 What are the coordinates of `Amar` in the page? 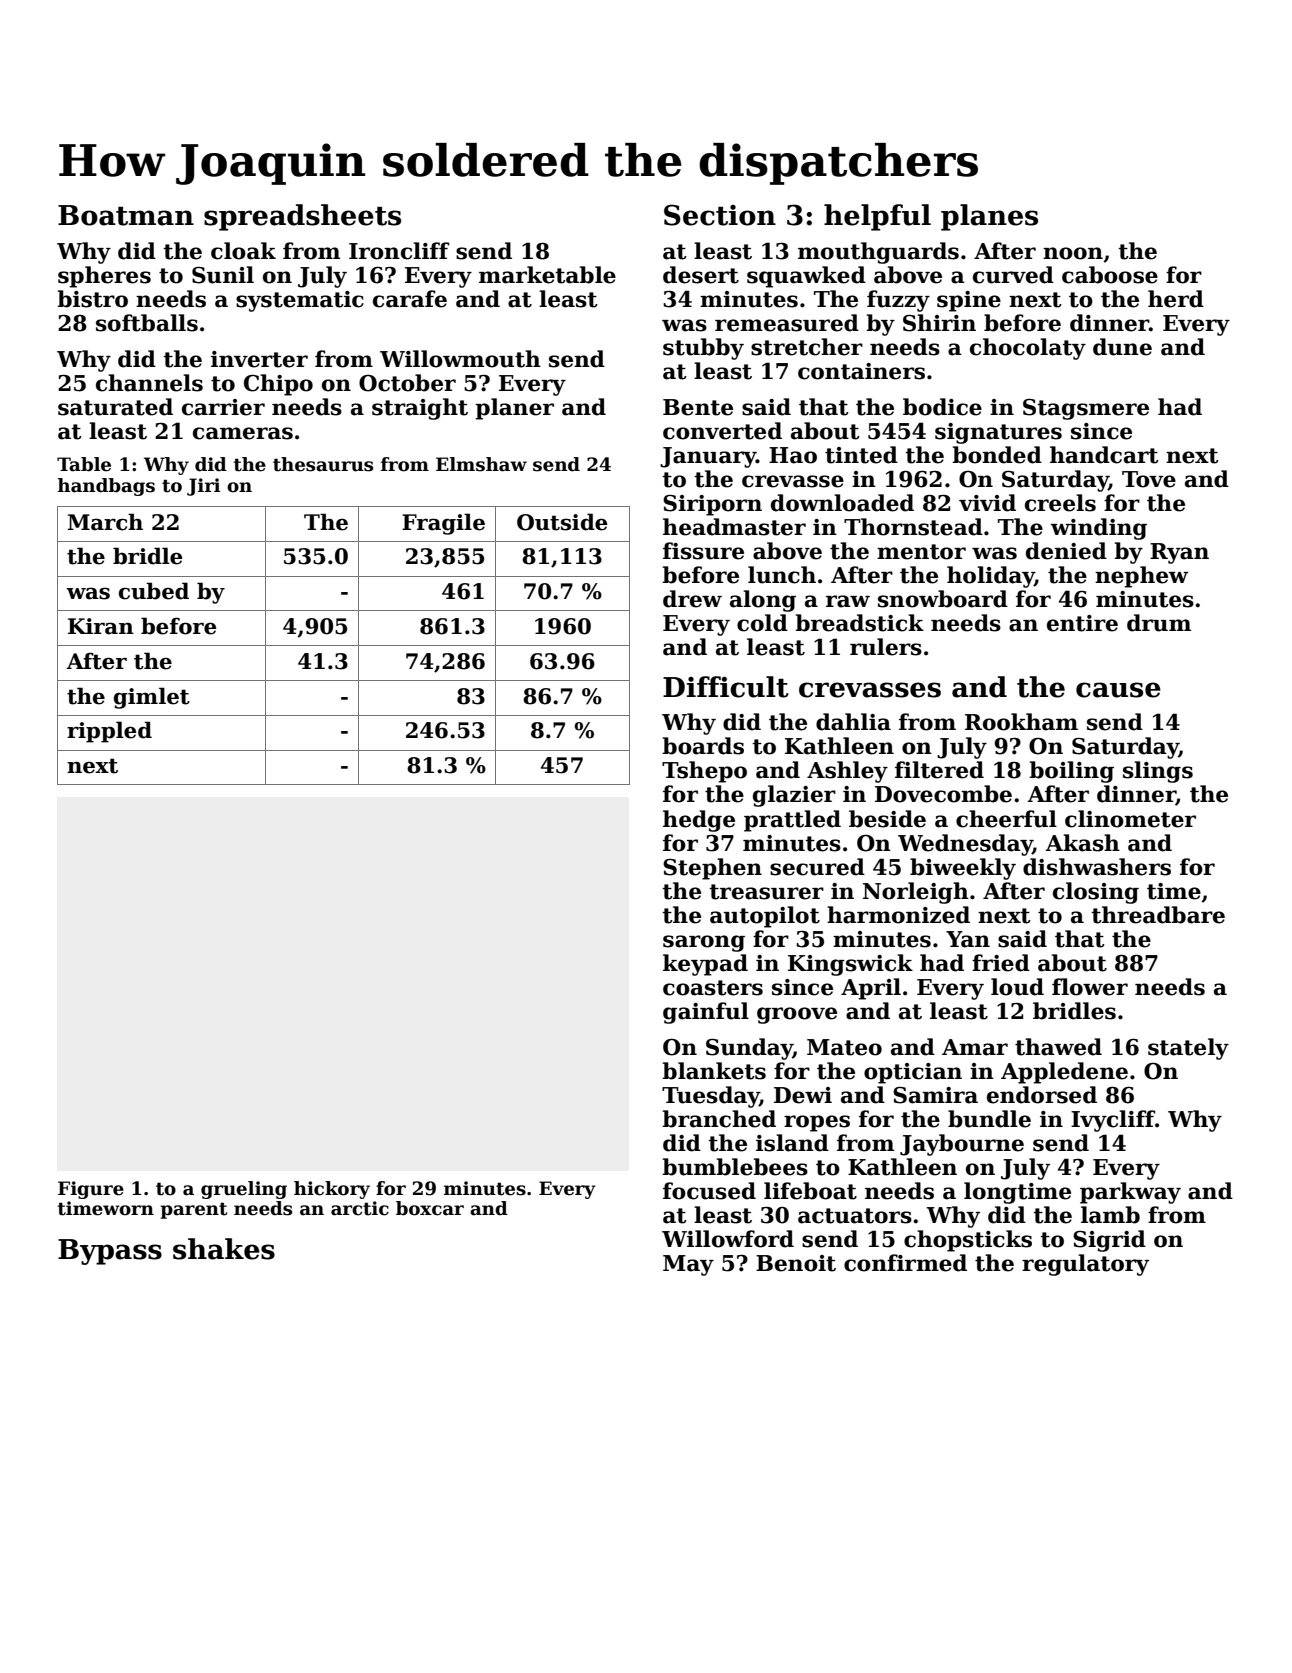 It's located at (975, 1047).
